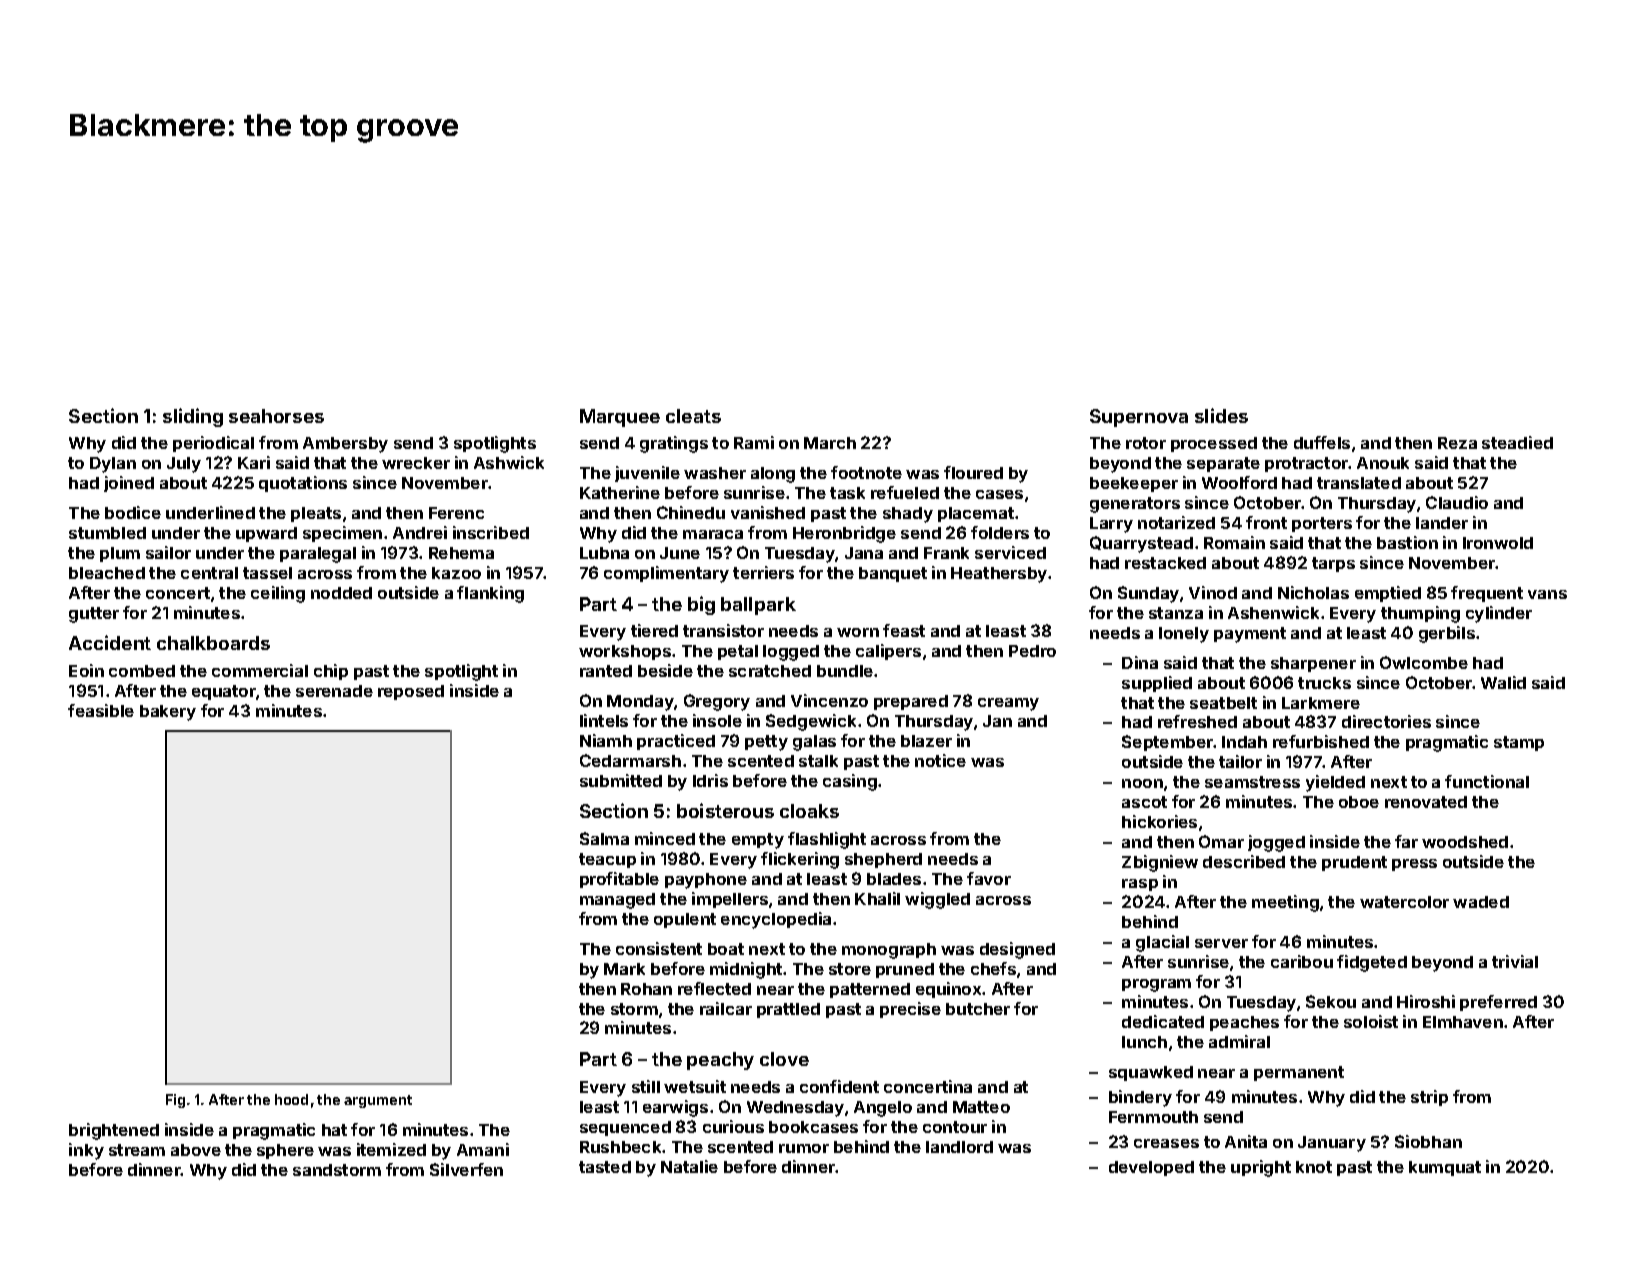 Image resolution: width=1638 pixels, height=1266 pixels. I want to click on Ironwold, so click(1498, 543).
